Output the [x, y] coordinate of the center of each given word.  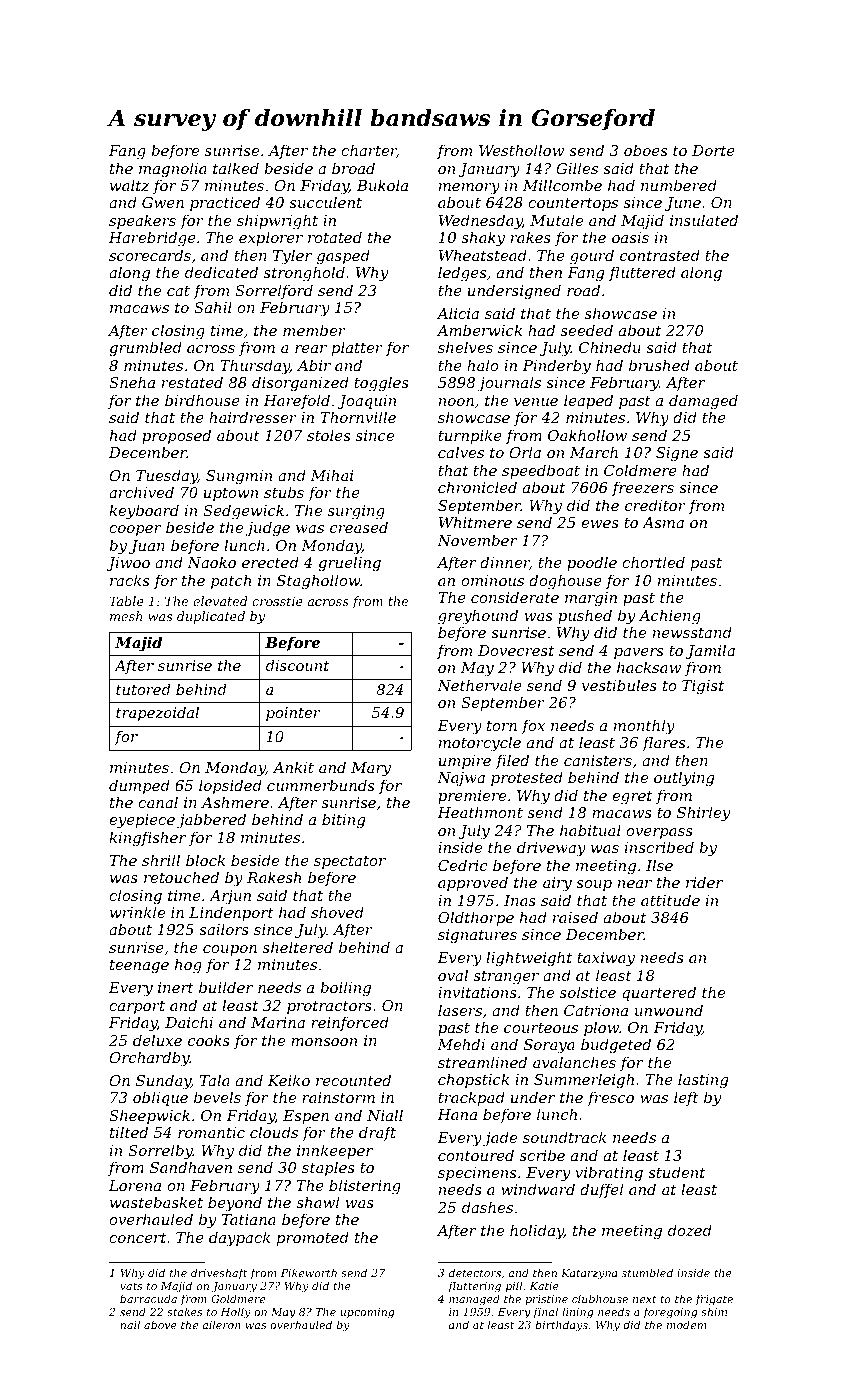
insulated [704, 220]
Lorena [135, 1185]
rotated [335, 237]
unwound [669, 1010]
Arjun [230, 897]
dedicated [221, 272]
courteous [541, 1028]
